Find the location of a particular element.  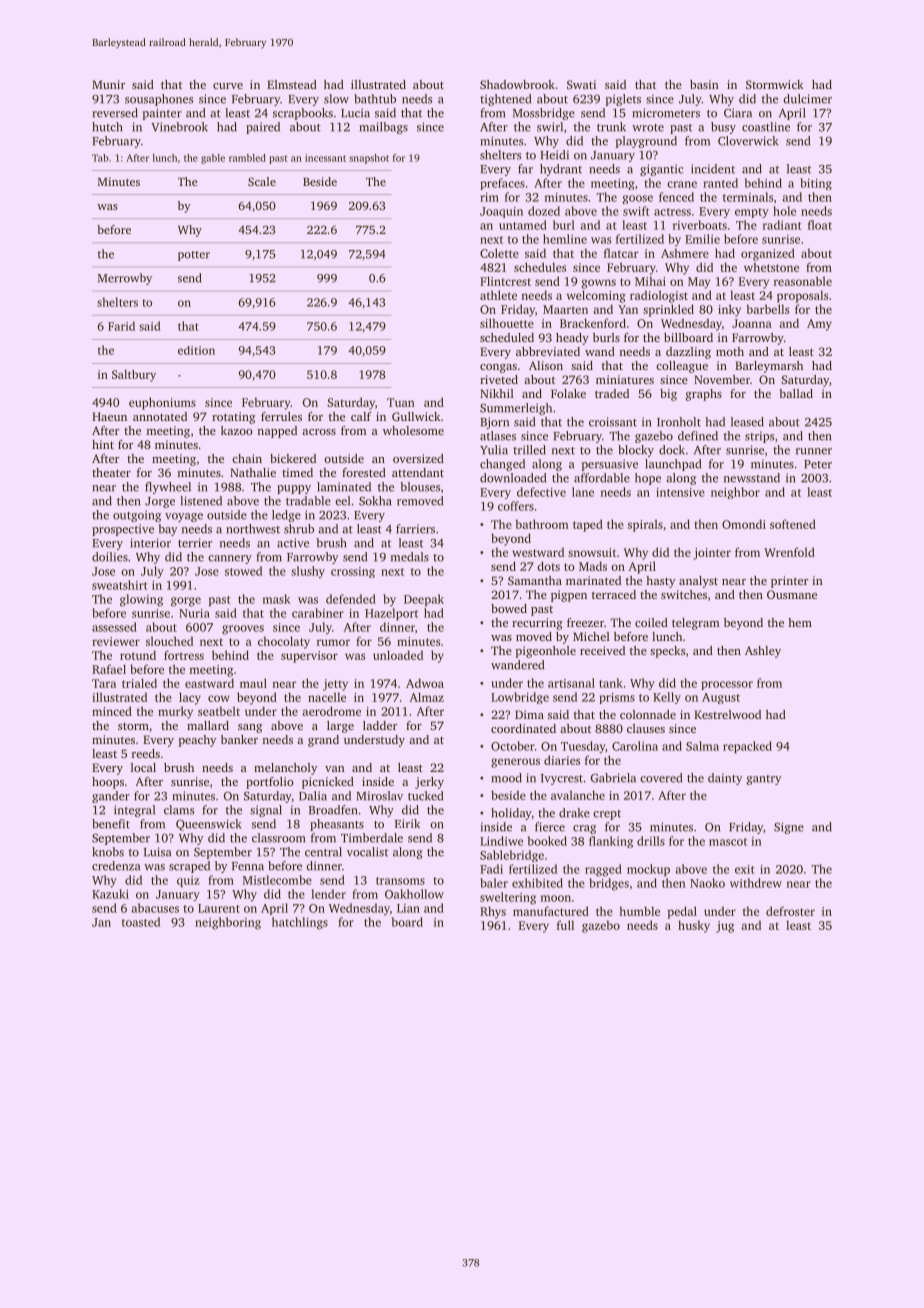

glowing is located at coordinates (141, 600).
